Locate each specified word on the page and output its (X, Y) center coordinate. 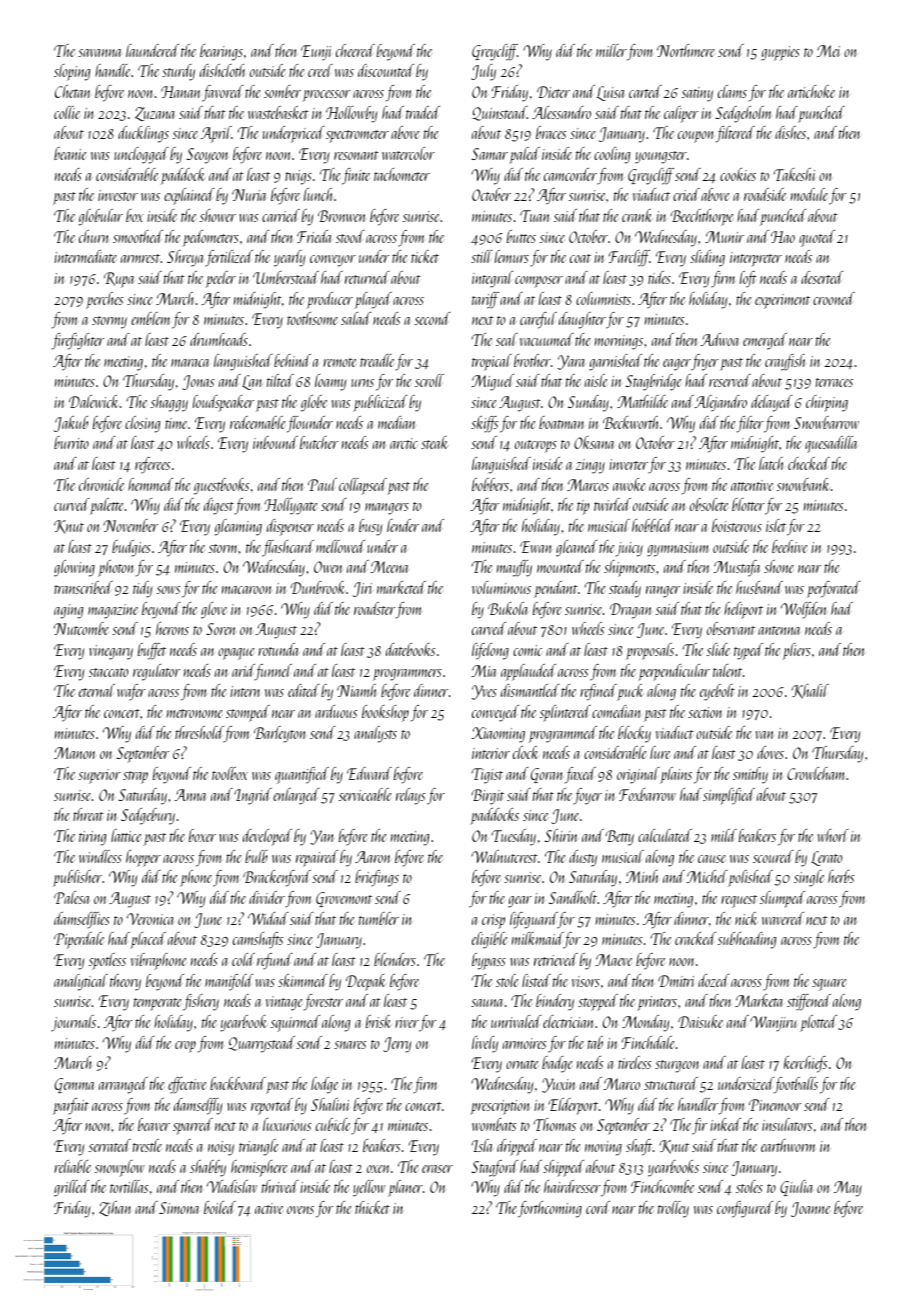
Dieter (553, 92)
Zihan (115, 1208)
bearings (221, 52)
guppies (780, 53)
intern (245, 691)
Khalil (810, 691)
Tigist (487, 776)
